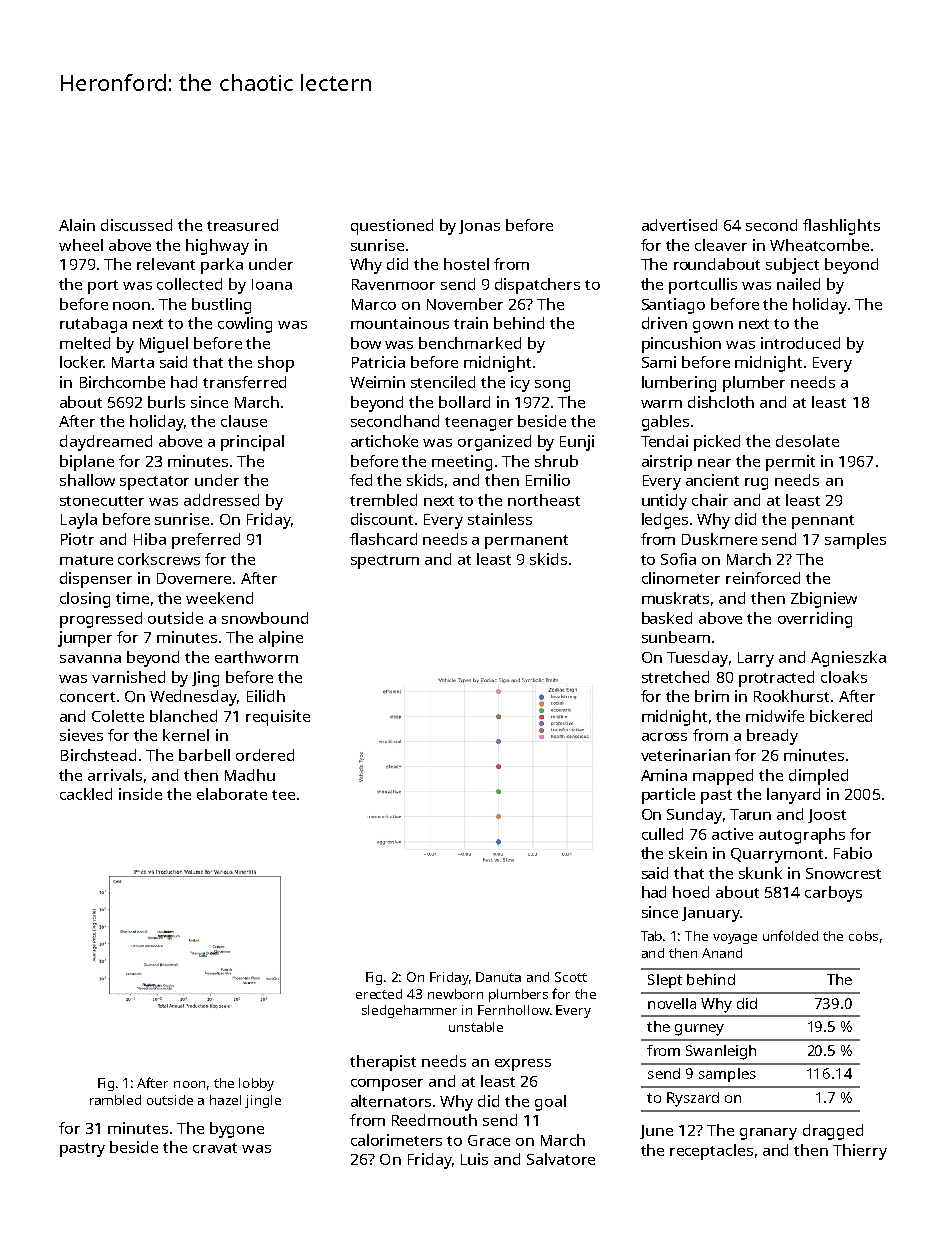 This page has width=952, height=1233. What do you see at coordinates (853, 853) in the page?
I see `Fabio` at bounding box center [853, 853].
